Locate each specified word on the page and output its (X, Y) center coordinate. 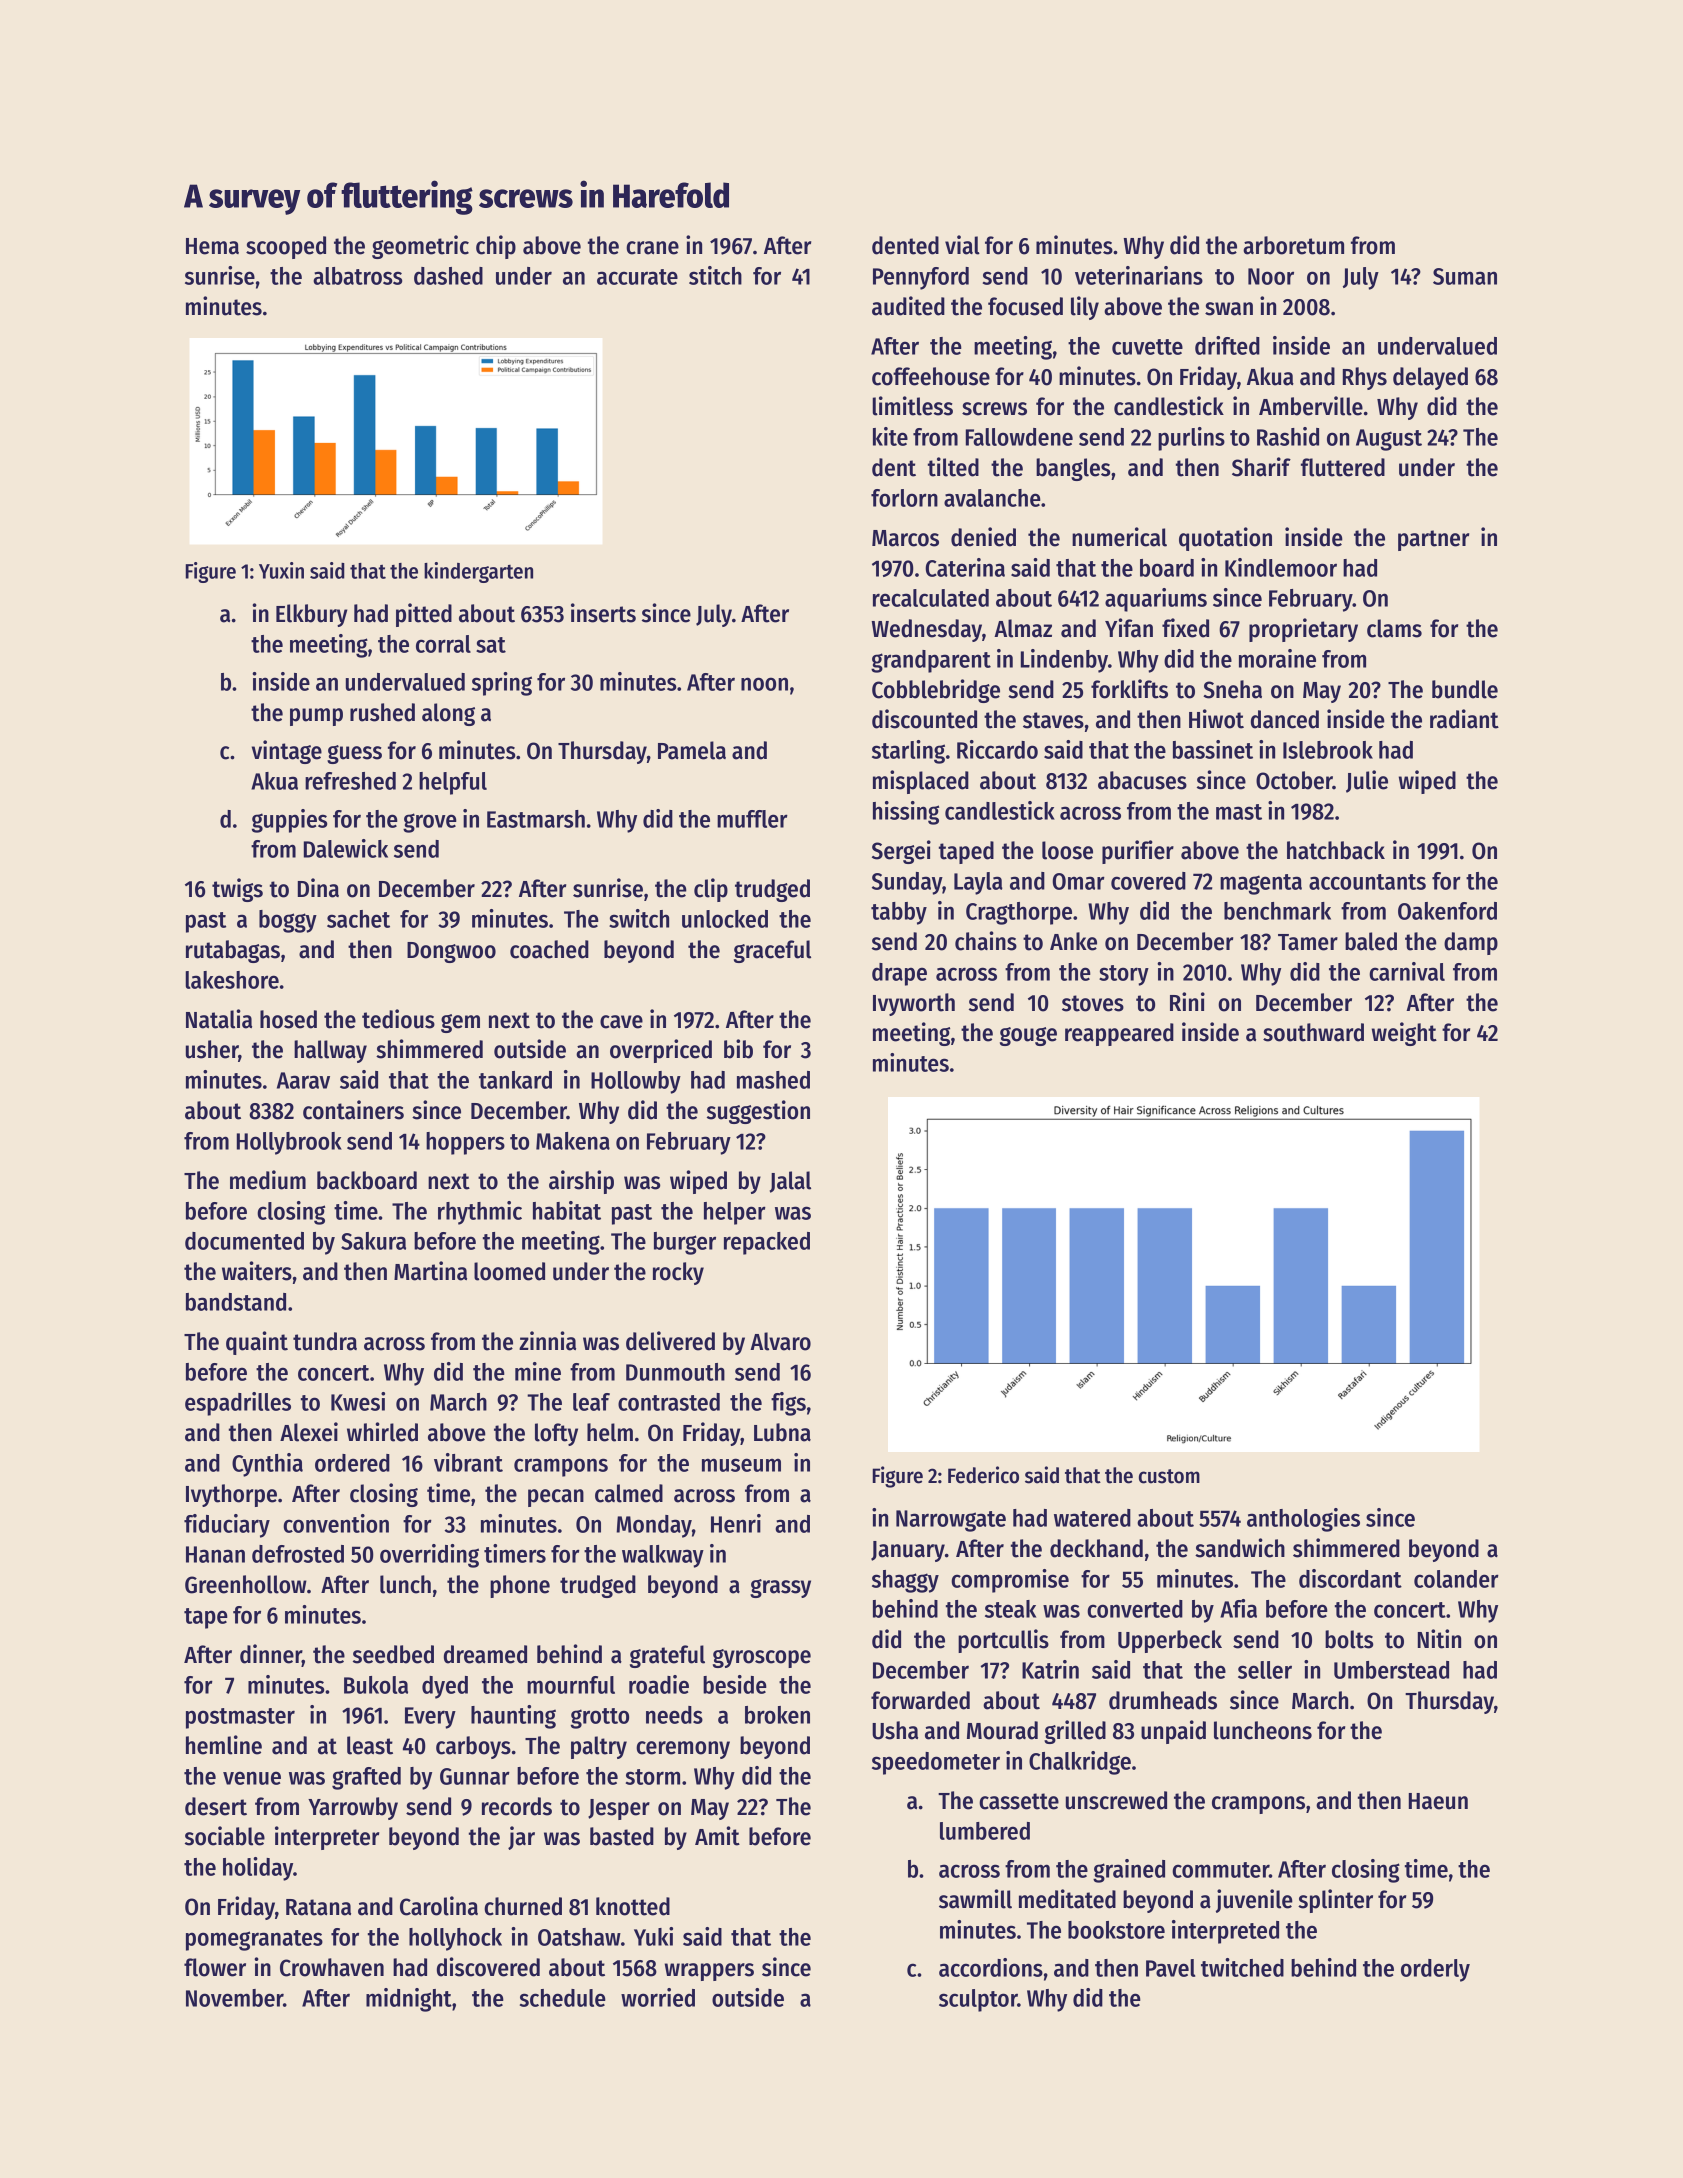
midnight (409, 2000)
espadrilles (238, 1404)
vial (962, 245)
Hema (212, 246)
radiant (1464, 719)
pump (316, 717)
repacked (767, 1243)
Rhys (1365, 378)
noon (764, 684)
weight (1404, 1034)
